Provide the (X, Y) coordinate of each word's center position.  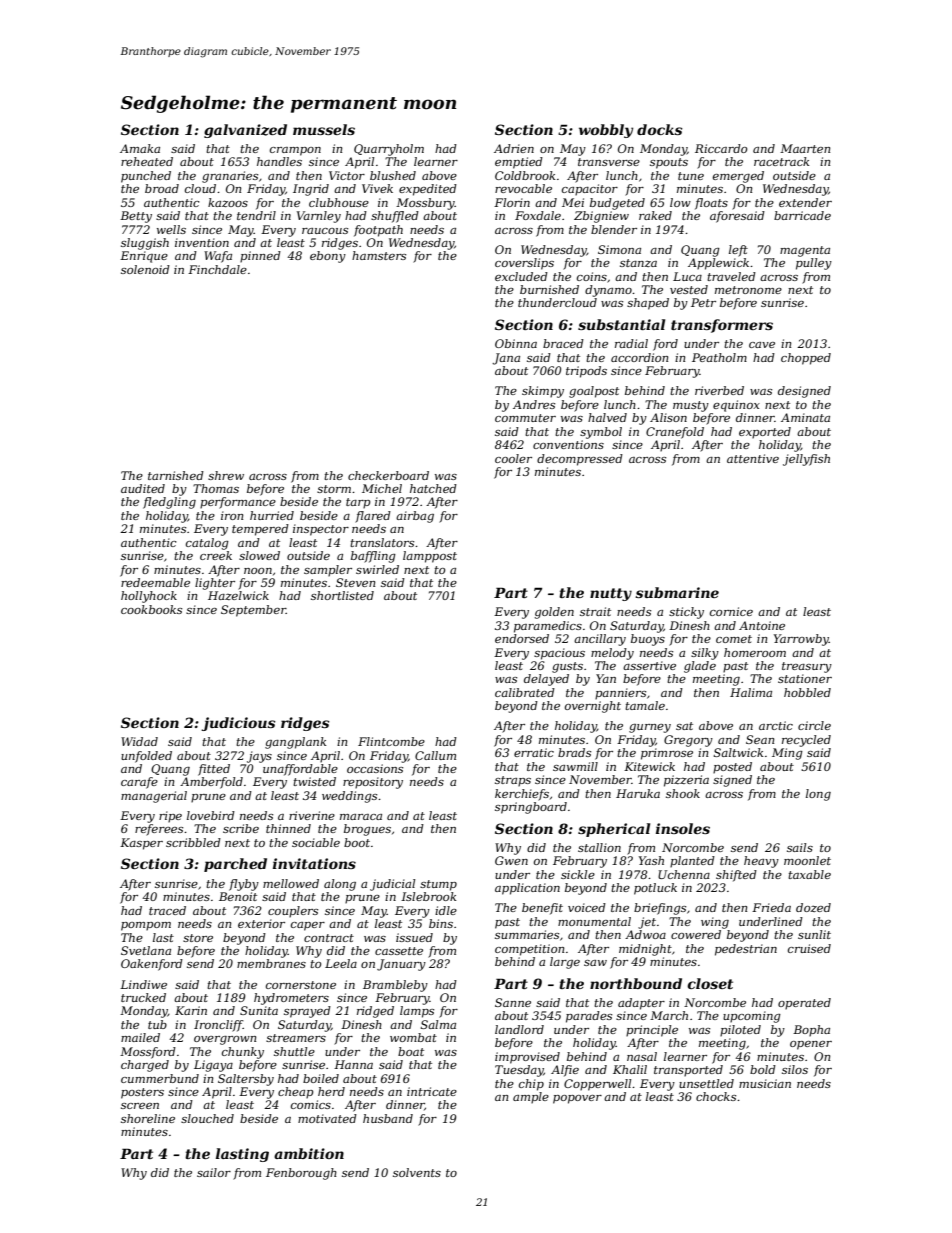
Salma (438, 1024)
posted (732, 768)
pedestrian (746, 950)
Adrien (514, 148)
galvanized (245, 131)
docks (660, 129)
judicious (238, 724)
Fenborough (301, 1174)
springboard (531, 808)
